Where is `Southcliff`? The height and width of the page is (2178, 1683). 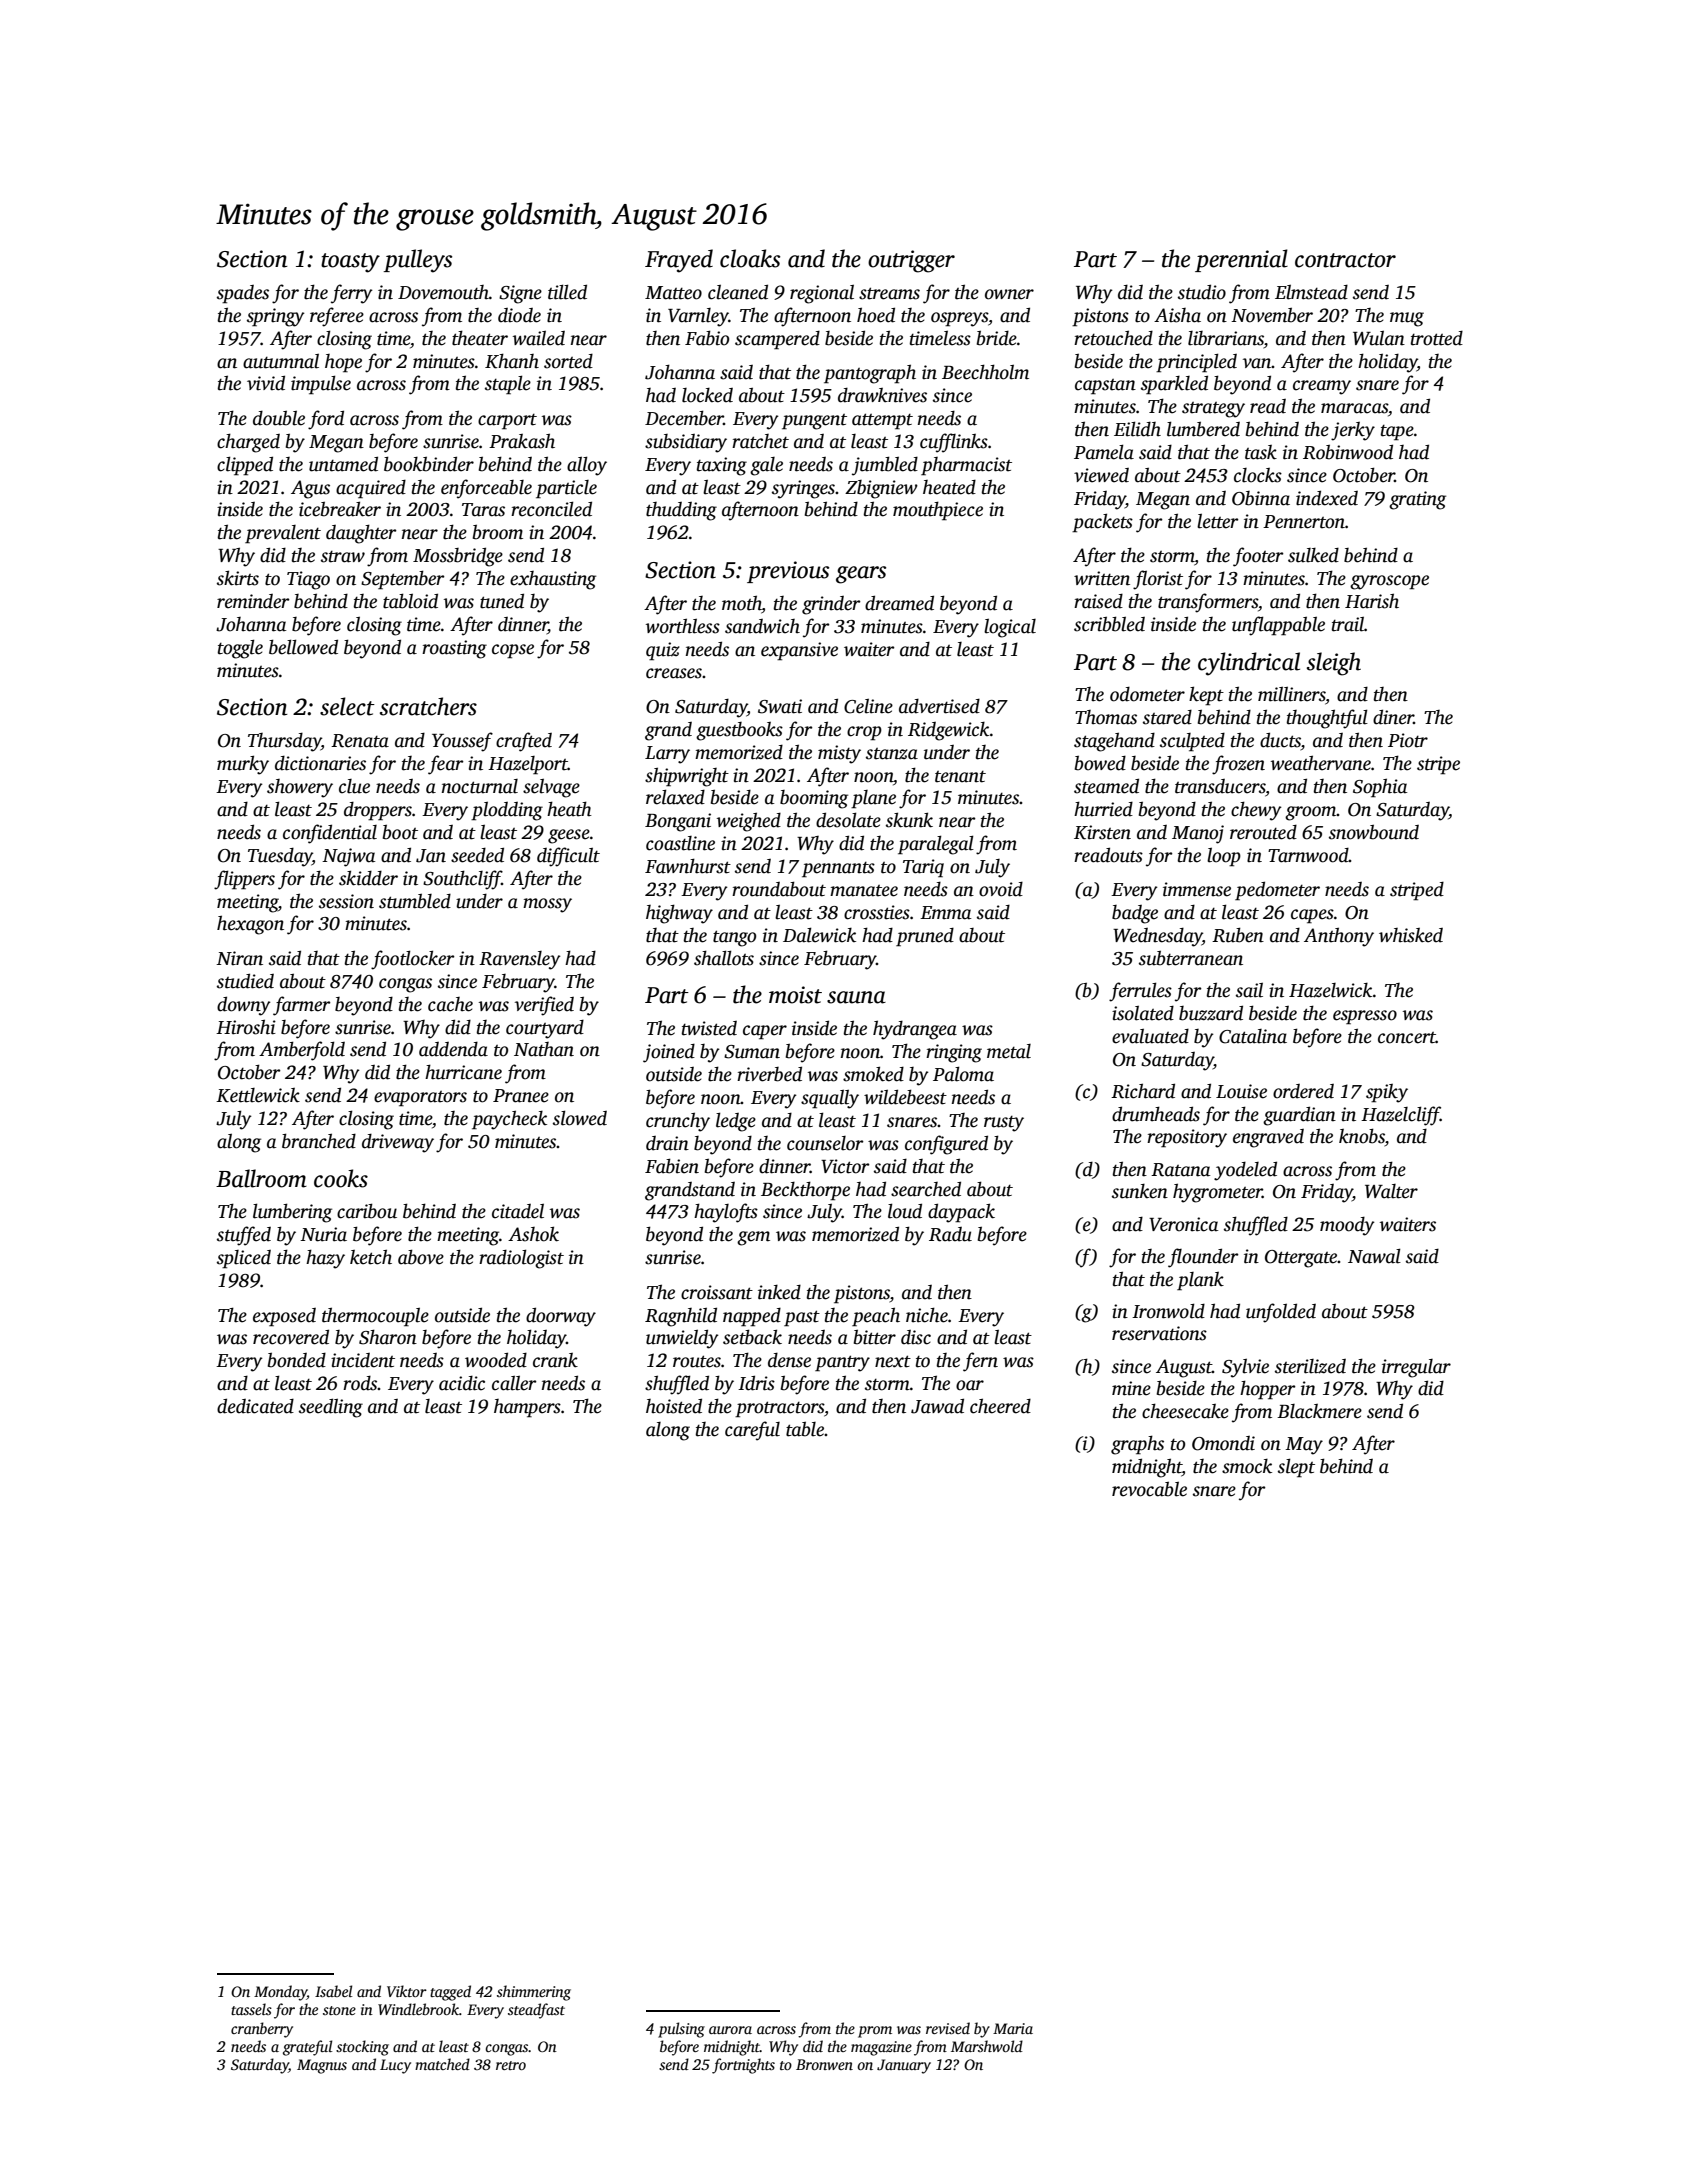 Southcliff is located at coordinates (462, 880).
